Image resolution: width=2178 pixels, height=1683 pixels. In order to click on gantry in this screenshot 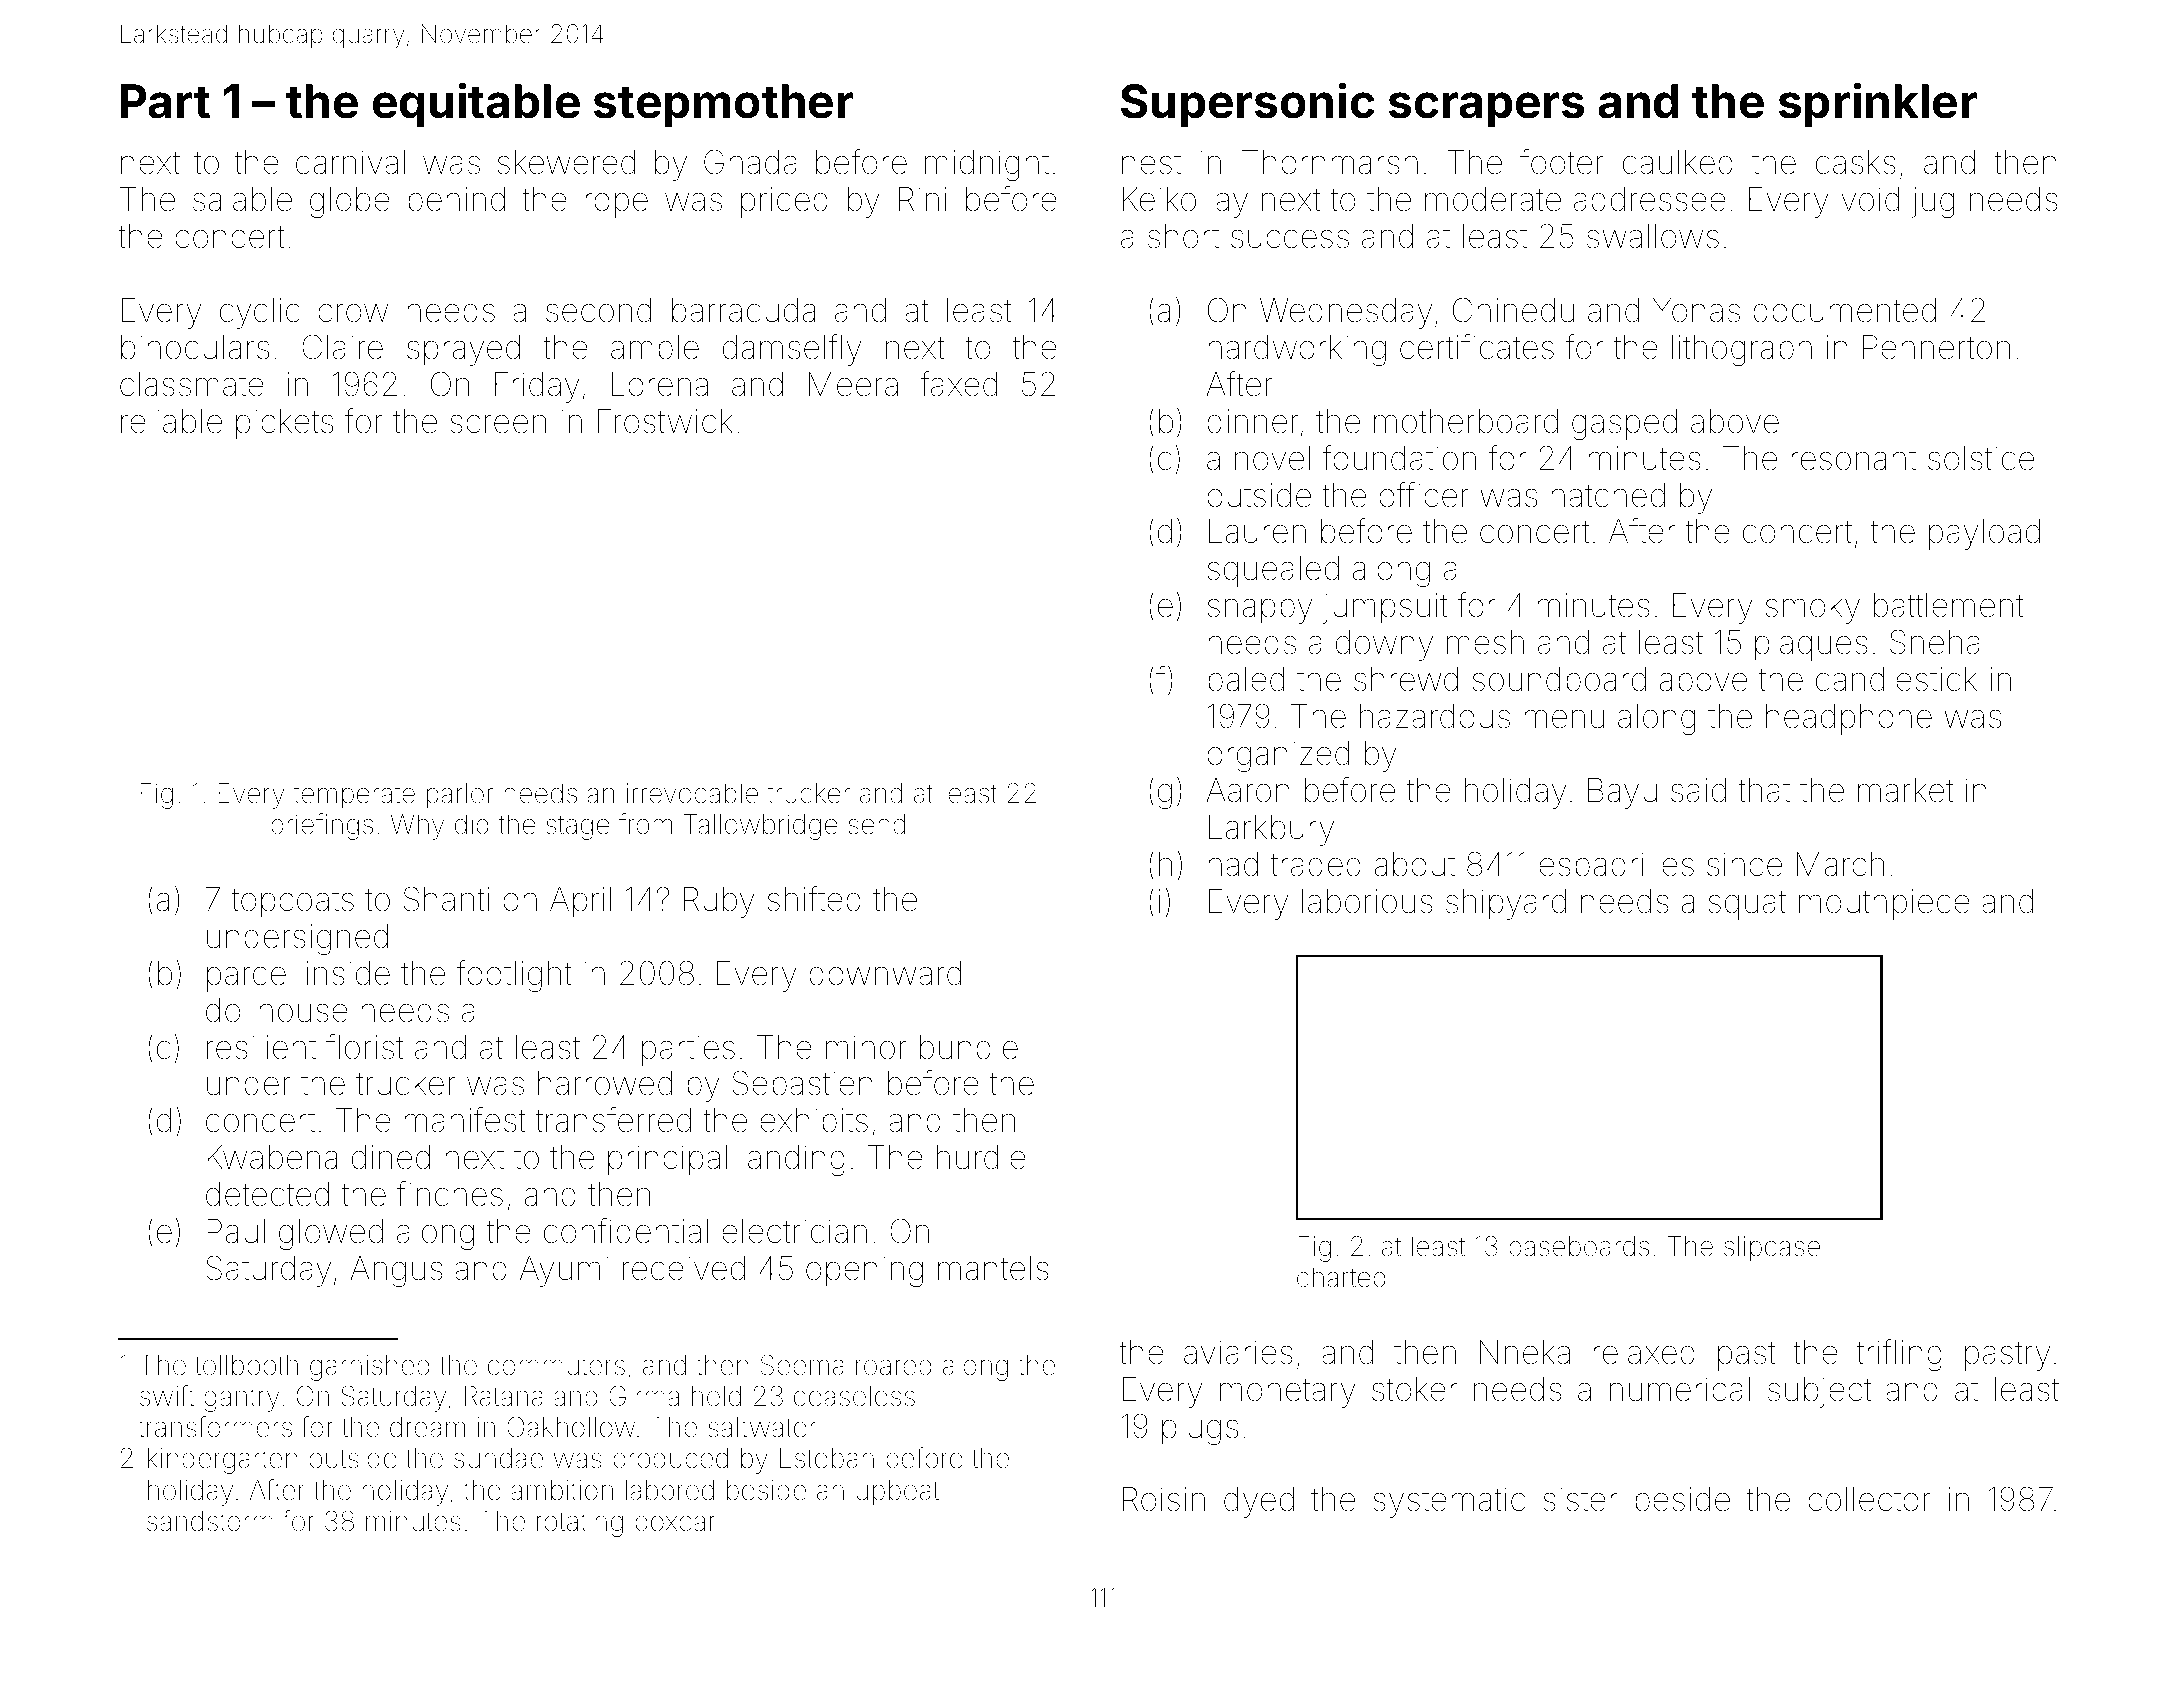, I will do `click(241, 1399)`.
